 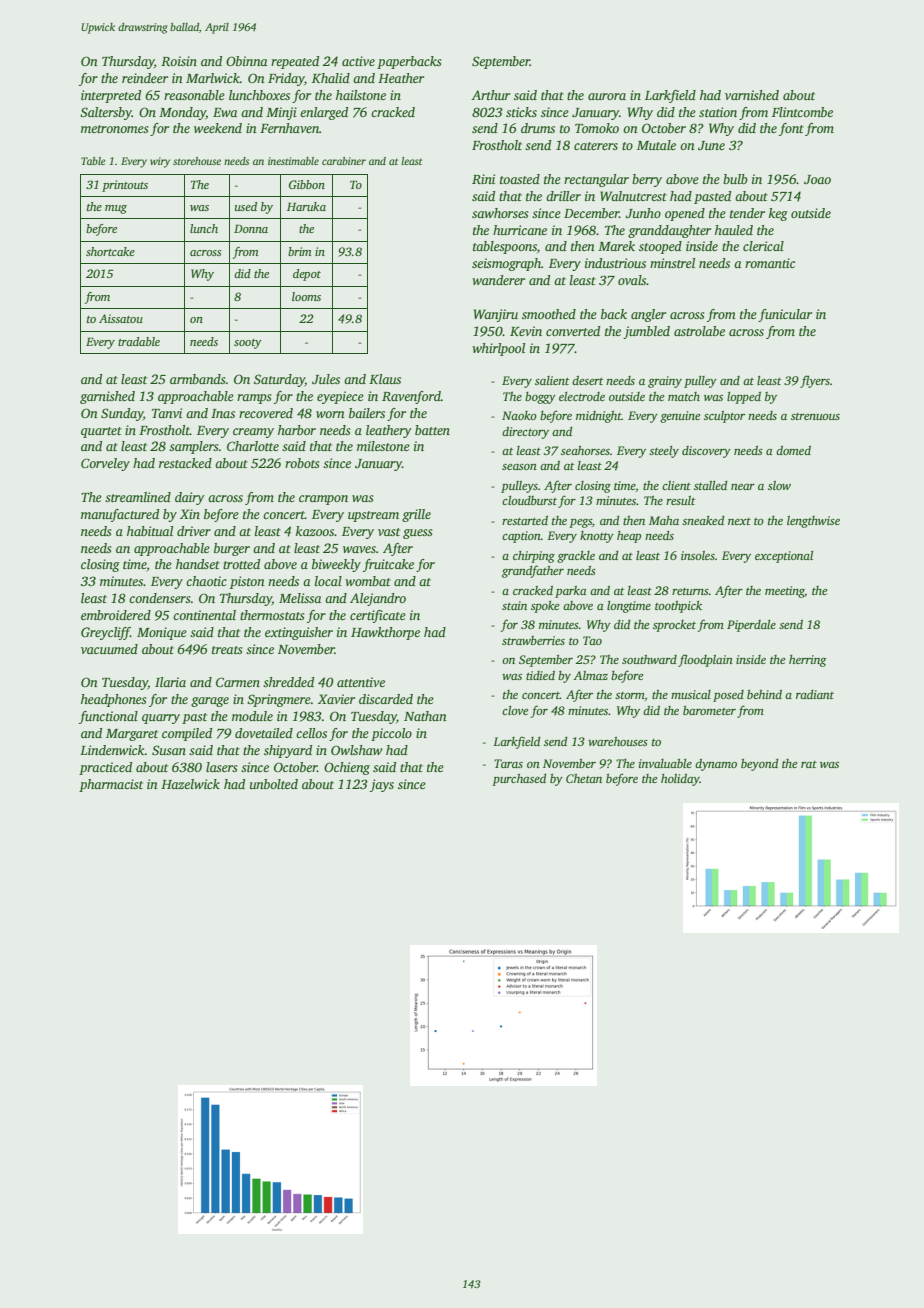 What do you see at coordinates (525, 433) in the screenshot?
I see `directory` at bounding box center [525, 433].
